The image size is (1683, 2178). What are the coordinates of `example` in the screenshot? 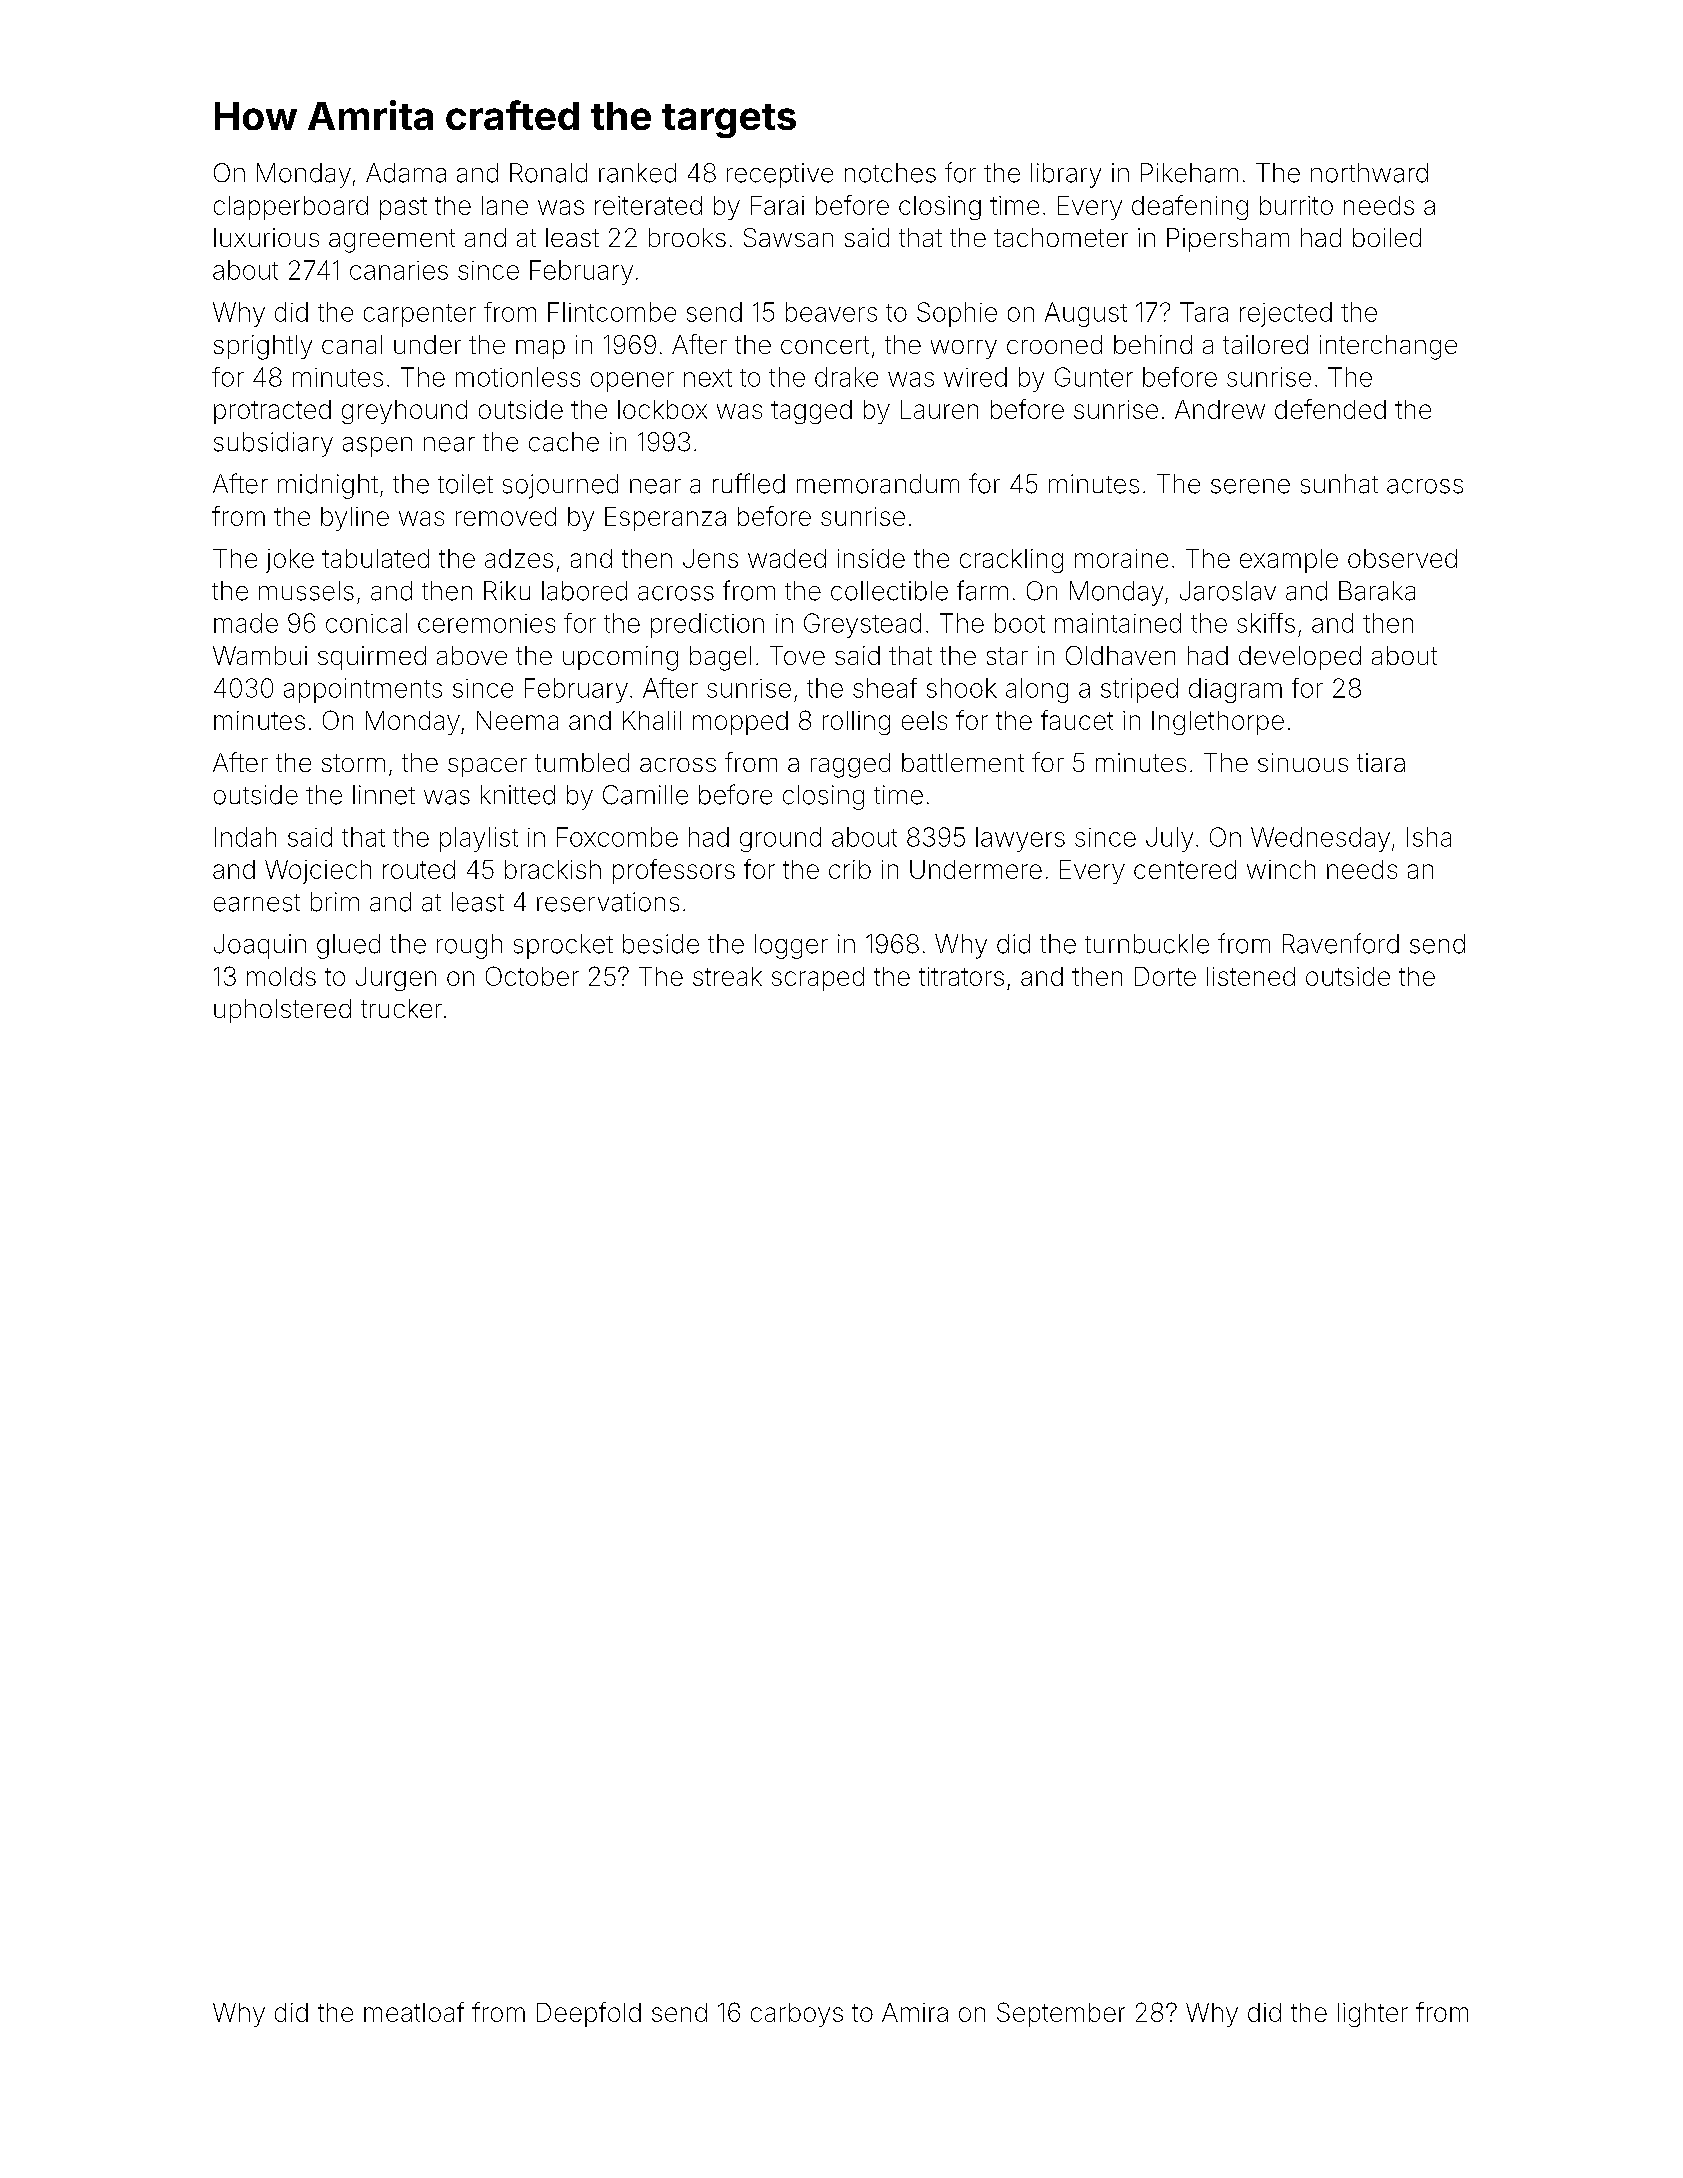 It's located at (1289, 561).
